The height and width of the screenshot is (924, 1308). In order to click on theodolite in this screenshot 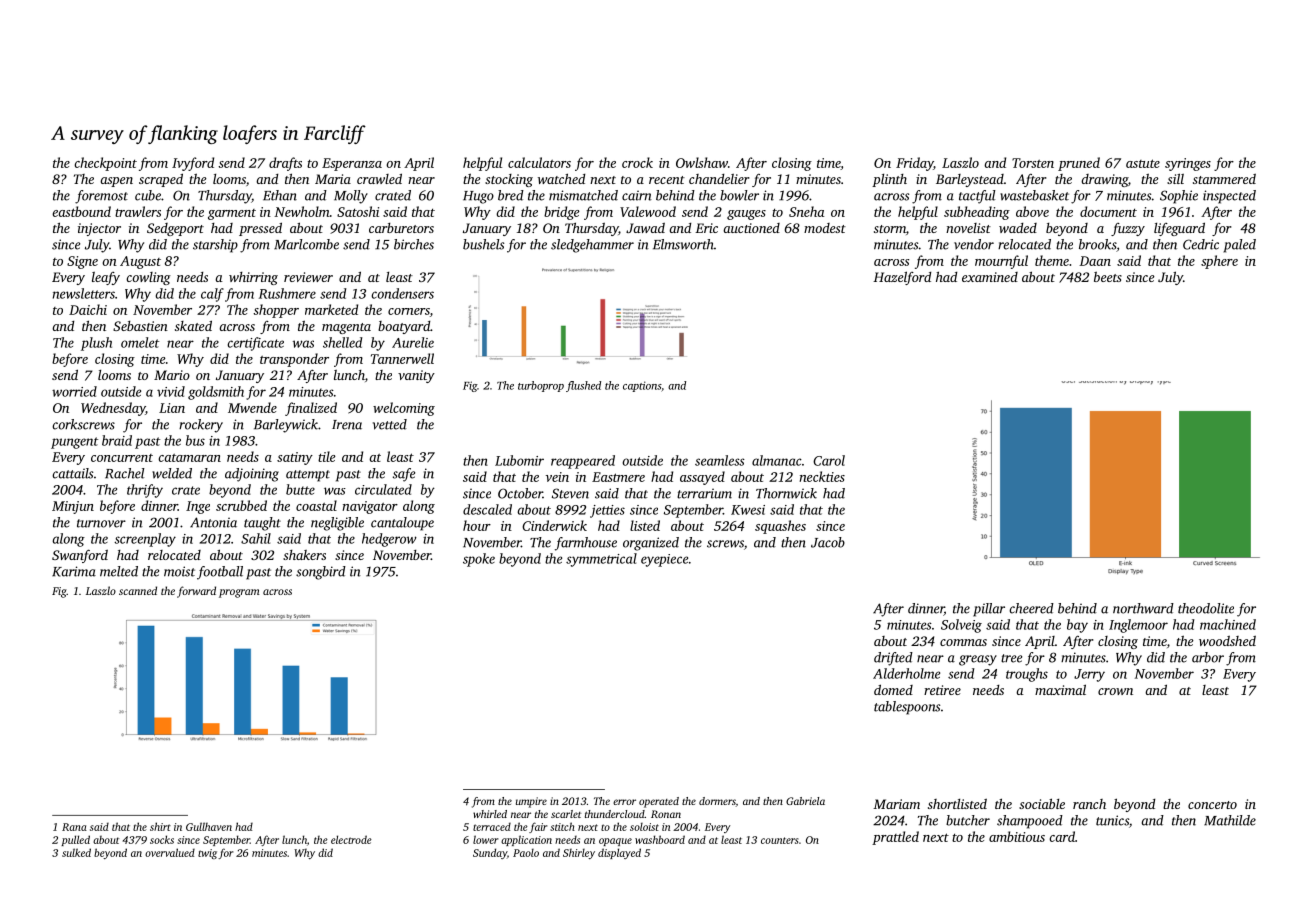, I will do `click(1206, 608)`.
